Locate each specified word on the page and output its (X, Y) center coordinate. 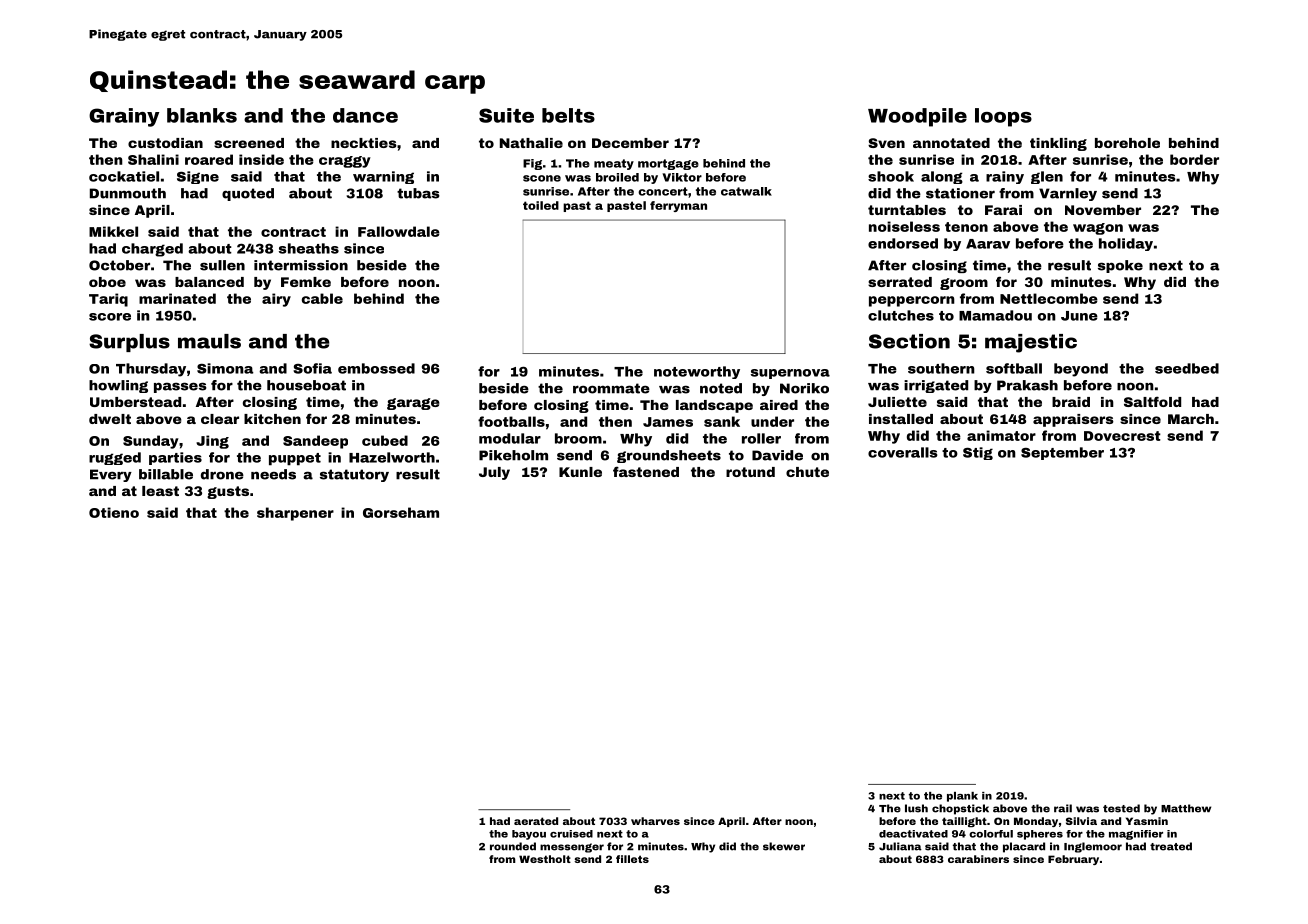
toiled (541, 205)
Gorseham (401, 512)
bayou (529, 835)
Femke (306, 282)
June (1079, 316)
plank (962, 797)
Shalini (153, 159)
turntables (907, 210)
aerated (536, 821)
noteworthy (697, 372)
